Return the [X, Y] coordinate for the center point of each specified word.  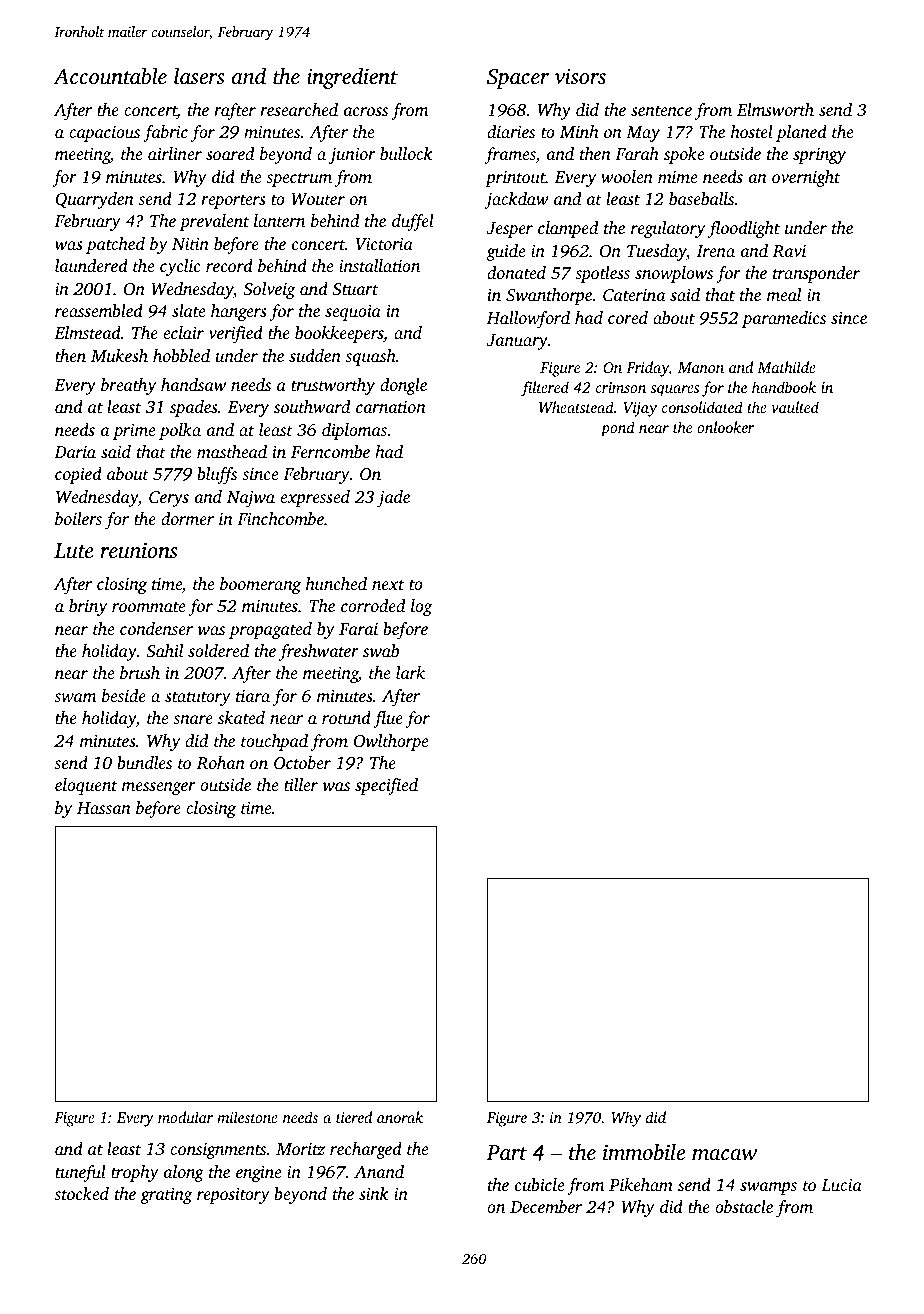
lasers [199, 76]
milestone [247, 1117]
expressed [315, 498]
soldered [218, 650]
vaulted [795, 407]
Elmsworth [775, 109]
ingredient [352, 78]
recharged [366, 1150]
